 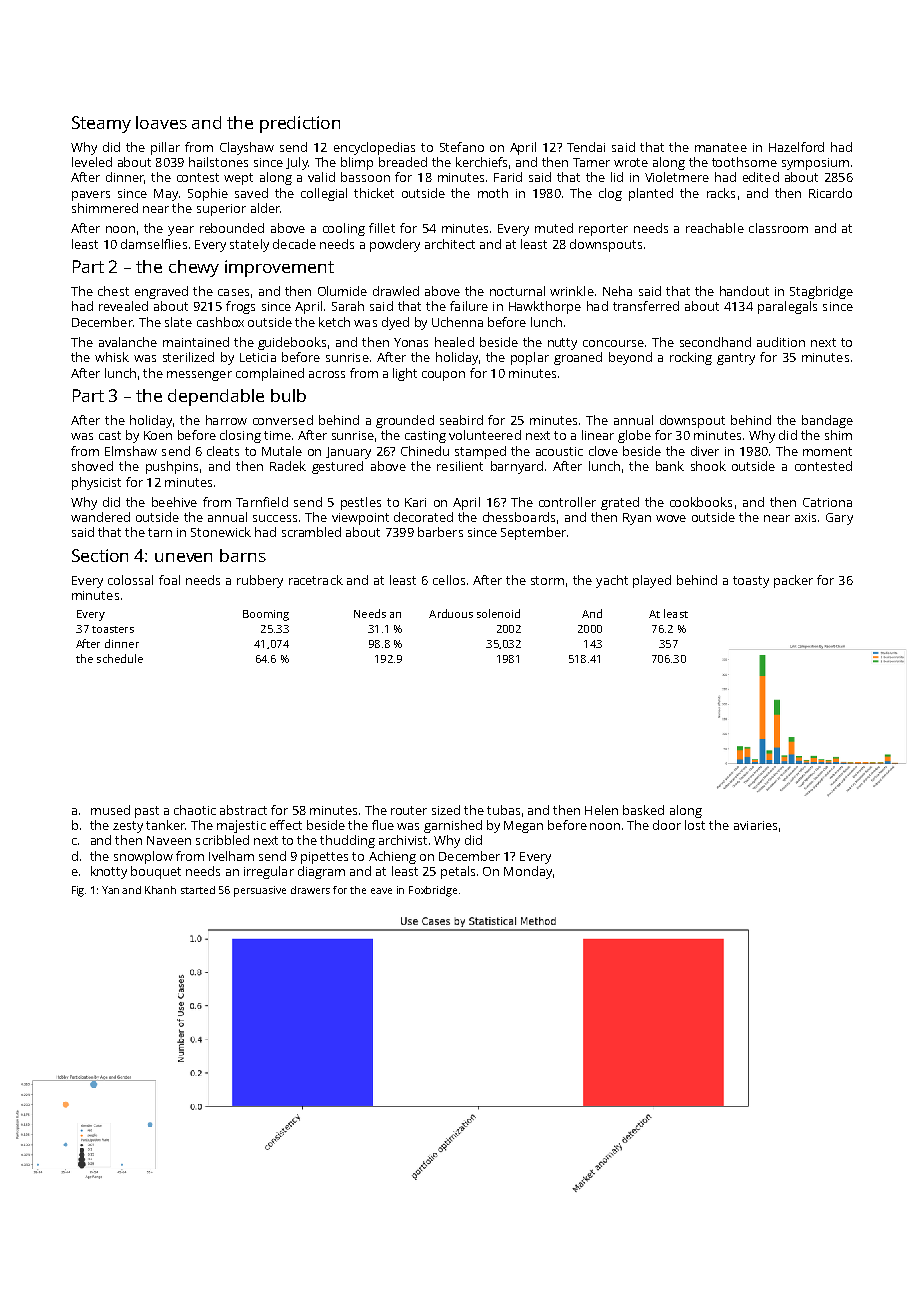 I want to click on Clayshaw, so click(x=247, y=148).
